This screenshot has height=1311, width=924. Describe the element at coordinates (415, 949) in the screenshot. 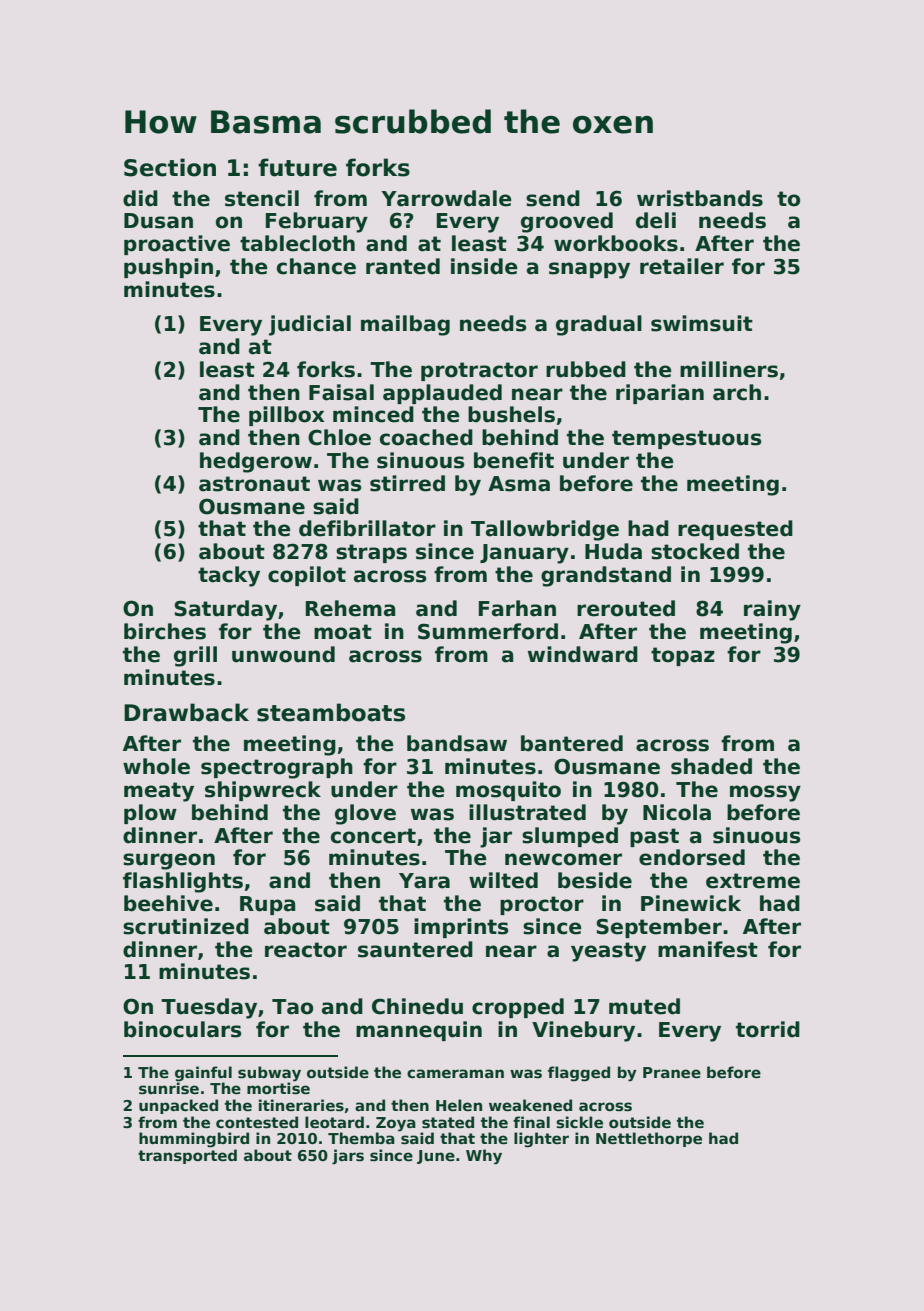

I see `sauntered` at that location.
